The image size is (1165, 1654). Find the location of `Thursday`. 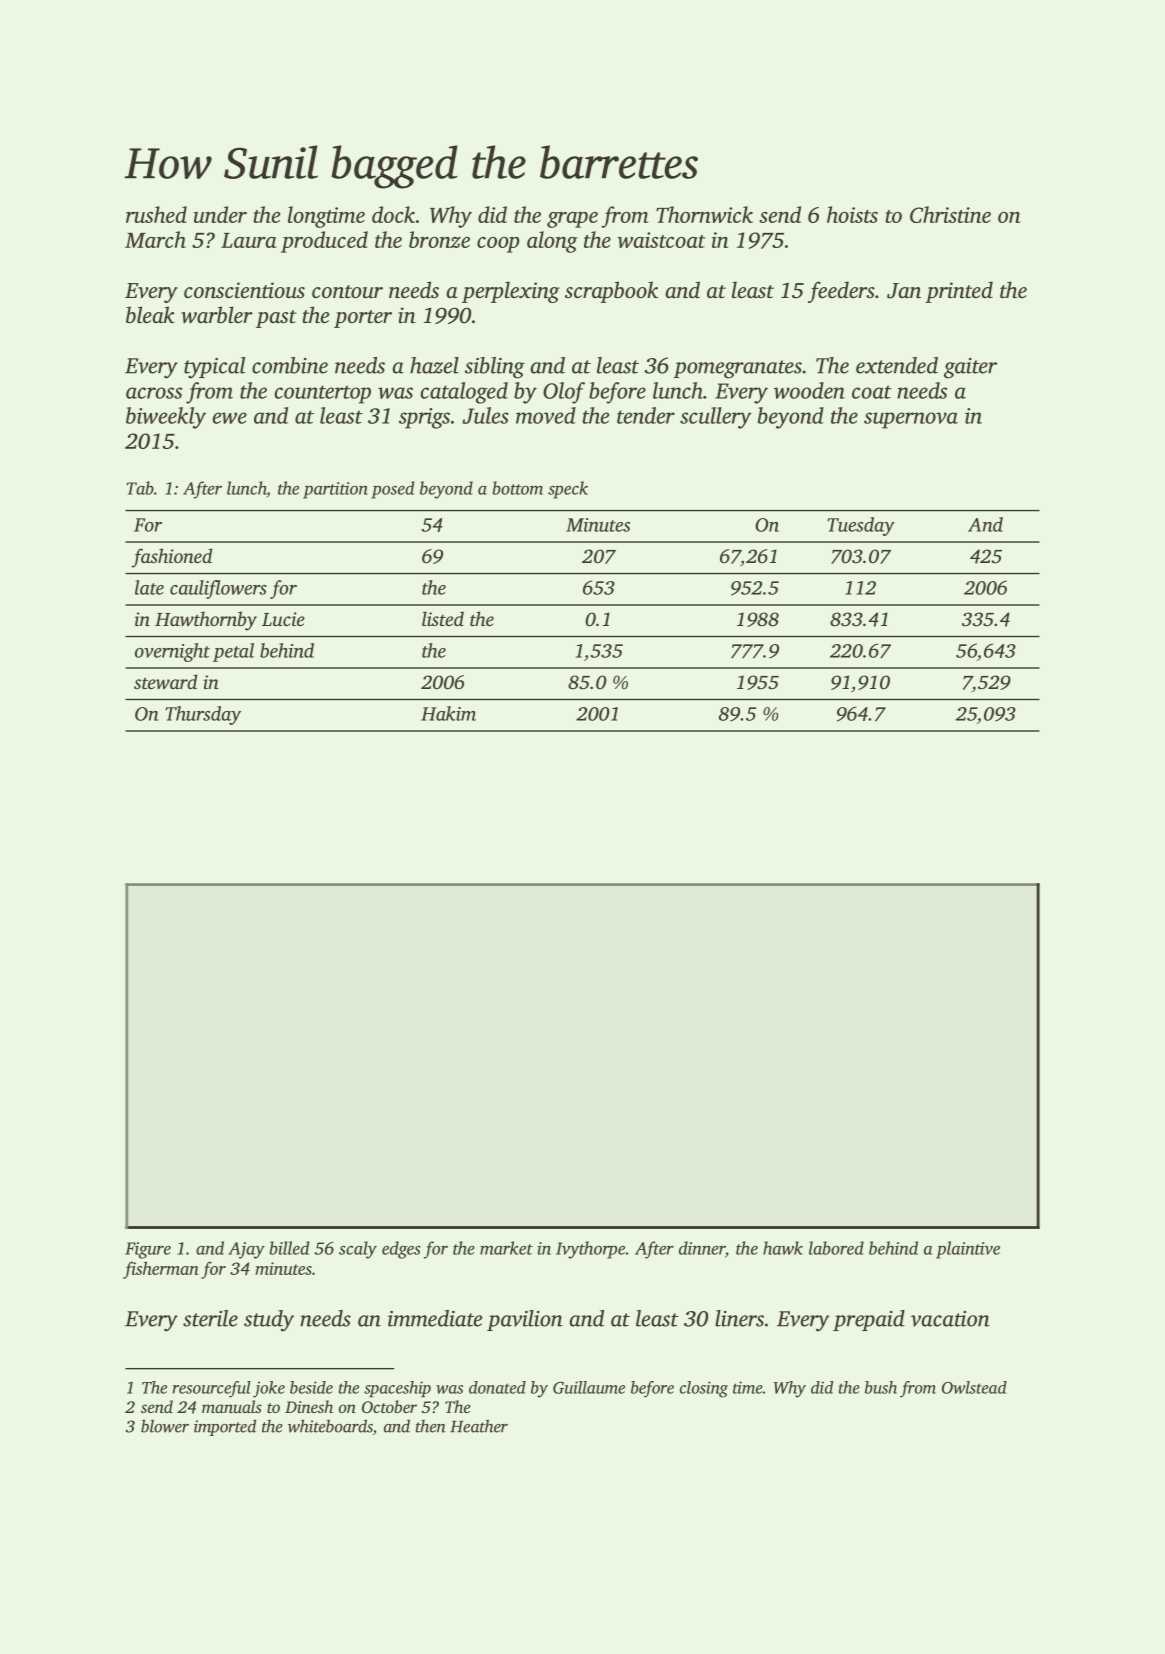

Thursday is located at coordinates (203, 715).
